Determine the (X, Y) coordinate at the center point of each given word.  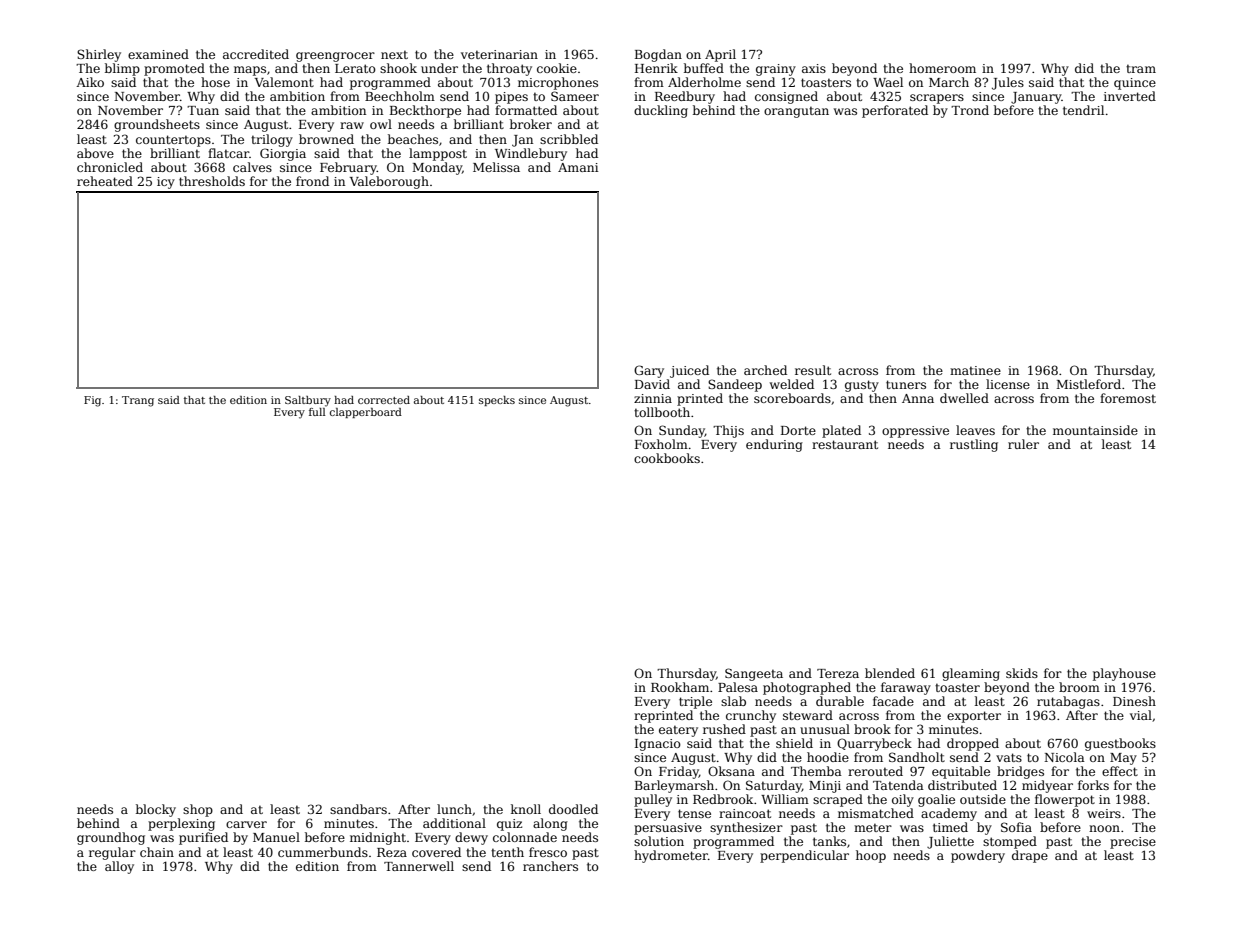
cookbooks (667, 458)
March (949, 82)
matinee (975, 370)
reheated (105, 181)
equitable (961, 772)
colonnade (525, 837)
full (317, 412)
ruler (1023, 444)
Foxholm (661, 444)
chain (157, 852)
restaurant (845, 444)
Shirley (99, 55)
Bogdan (658, 55)
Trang (138, 401)
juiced (689, 371)
